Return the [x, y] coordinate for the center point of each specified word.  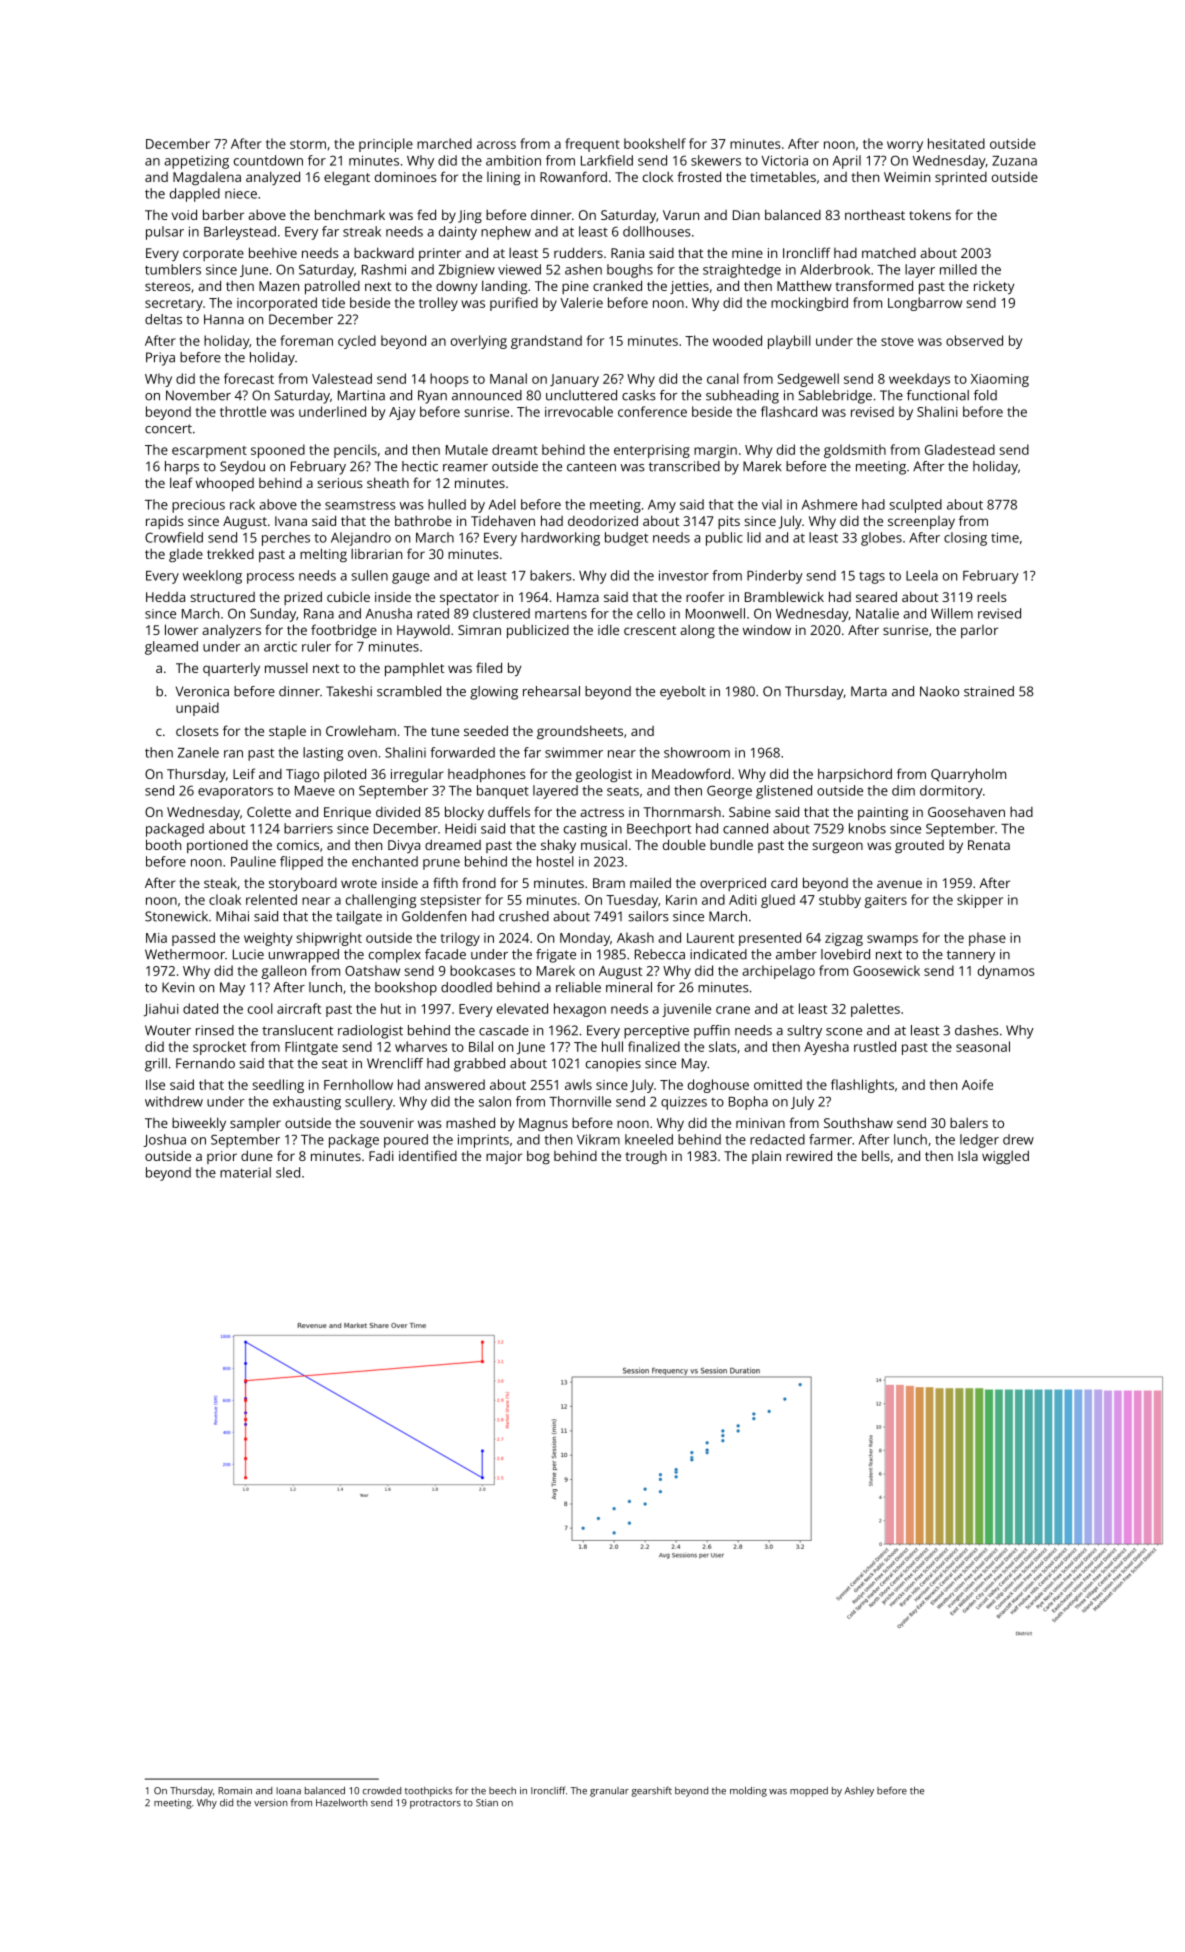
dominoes [405, 176]
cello [651, 613]
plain [766, 1157]
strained [989, 691]
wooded [737, 340]
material [245, 1172]
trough [646, 1157]
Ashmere [829, 504]
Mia [156, 938]
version [271, 1803]
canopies [613, 1065]
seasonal [983, 1046]
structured [222, 597]
